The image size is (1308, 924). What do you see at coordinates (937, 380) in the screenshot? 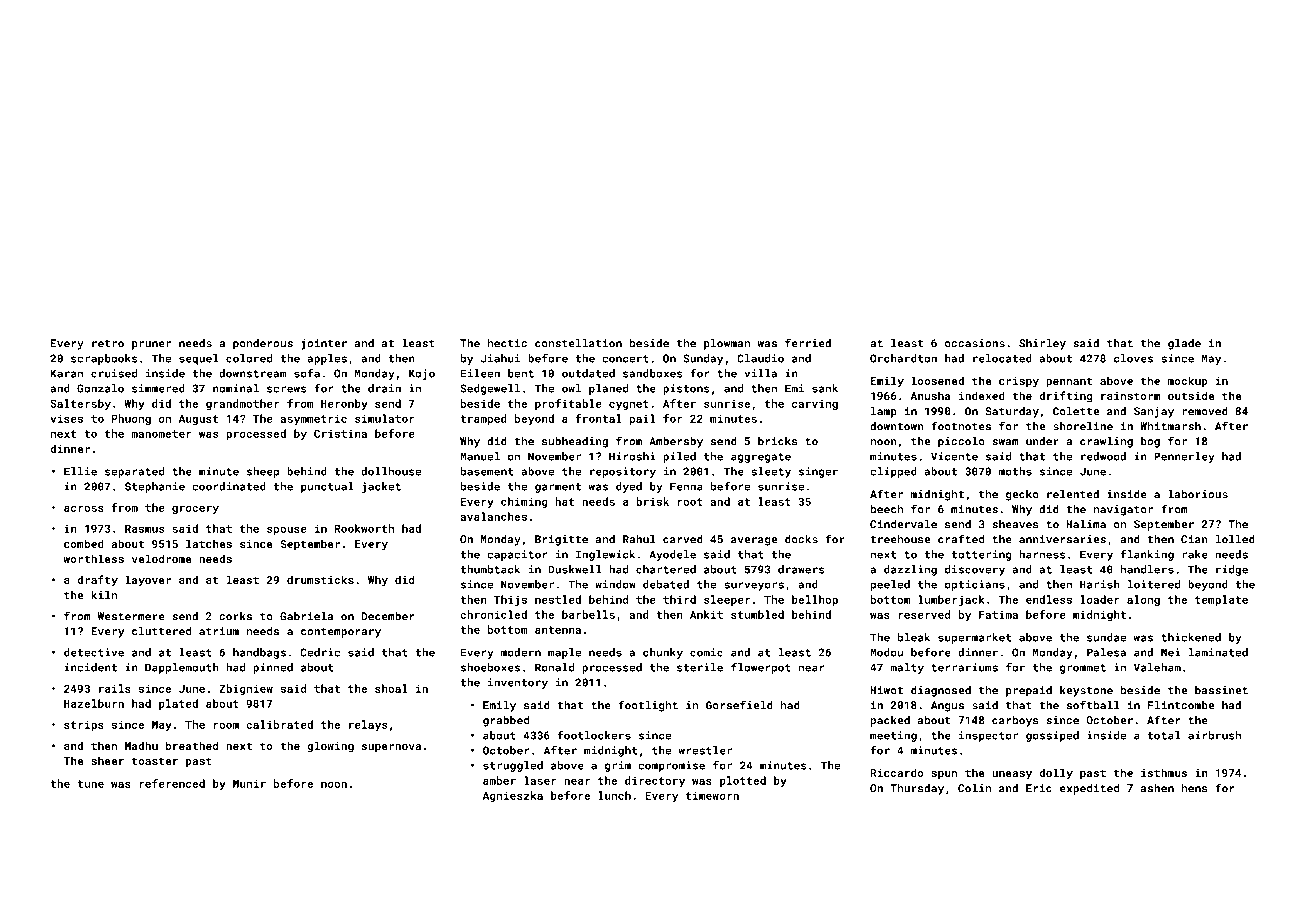
I see `loosened` at bounding box center [937, 380].
